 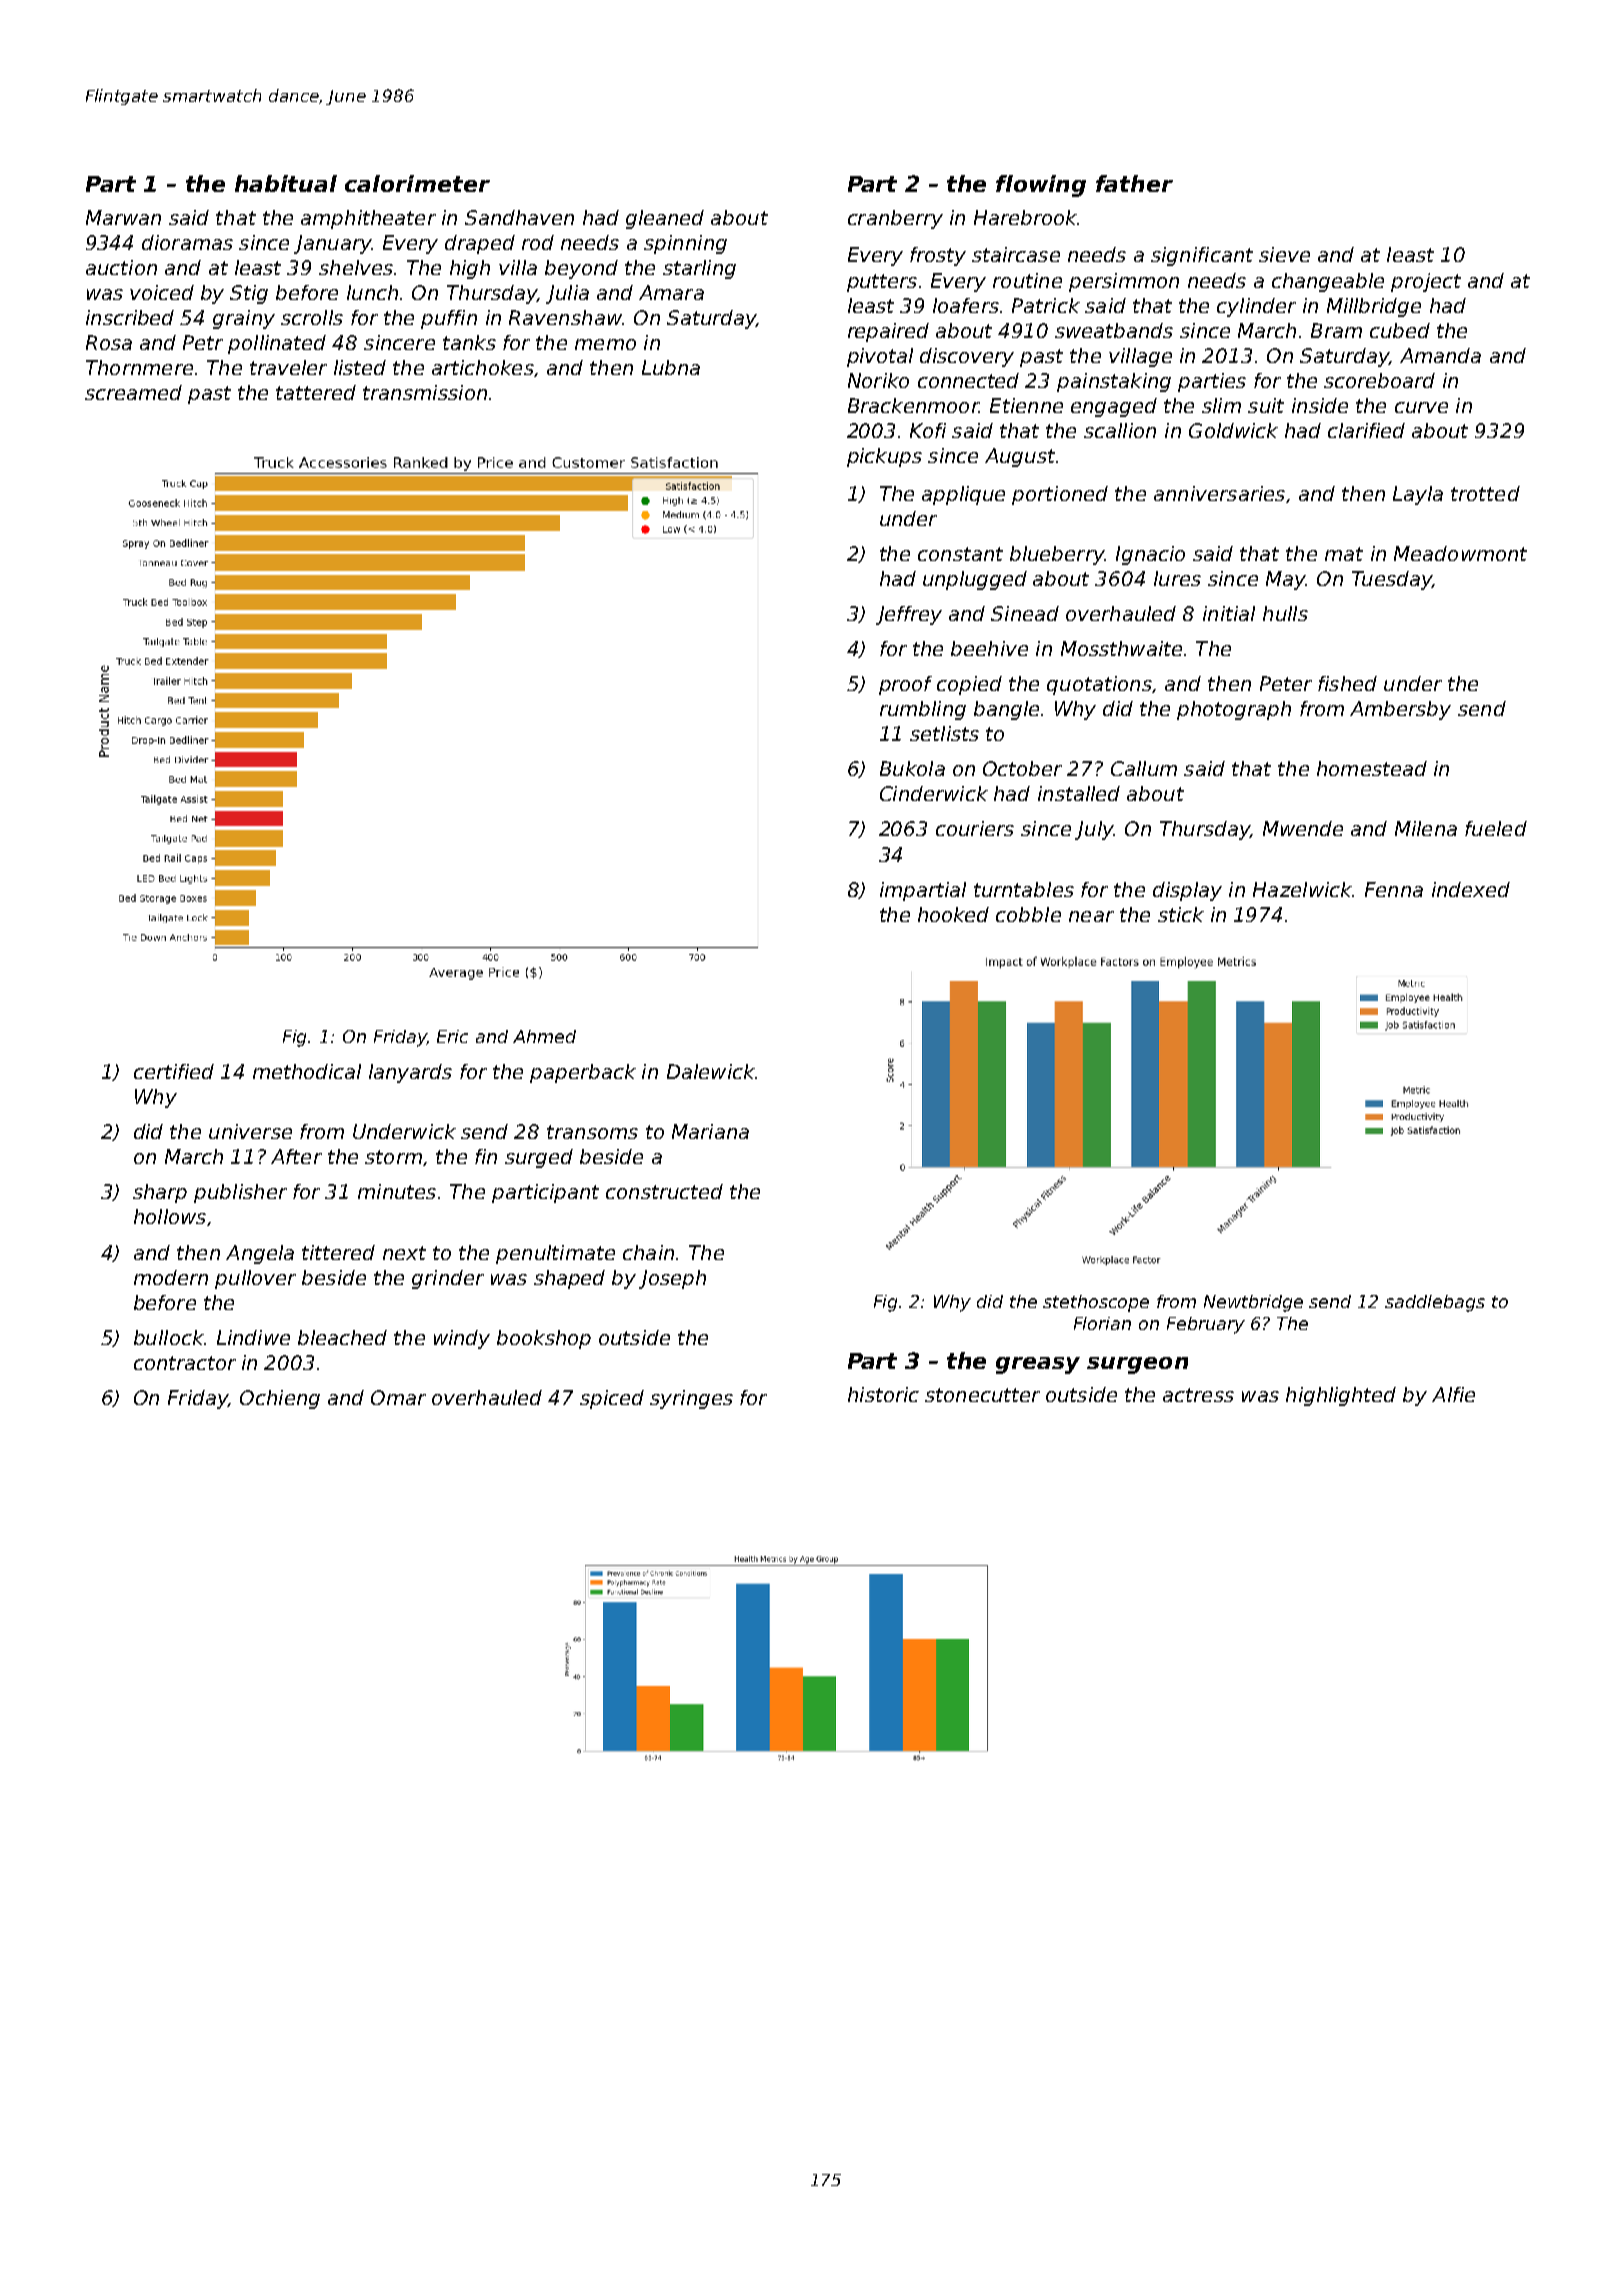 What do you see at coordinates (398, 1397) in the screenshot?
I see `Omar` at bounding box center [398, 1397].
